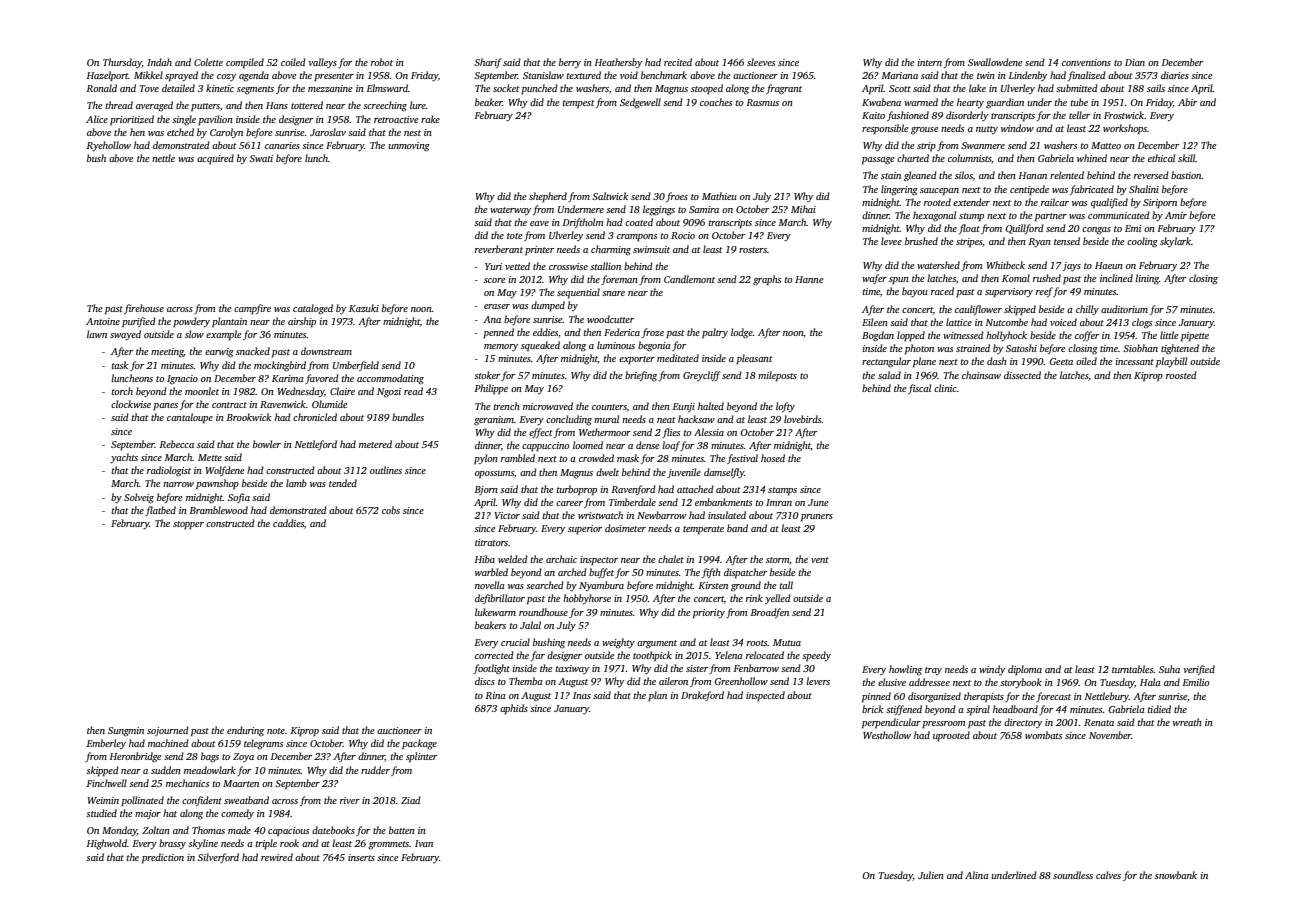 The image size is (1308, 924). Describe the element at coordinates (210, 757) in the page. I see `bags` at that location.
